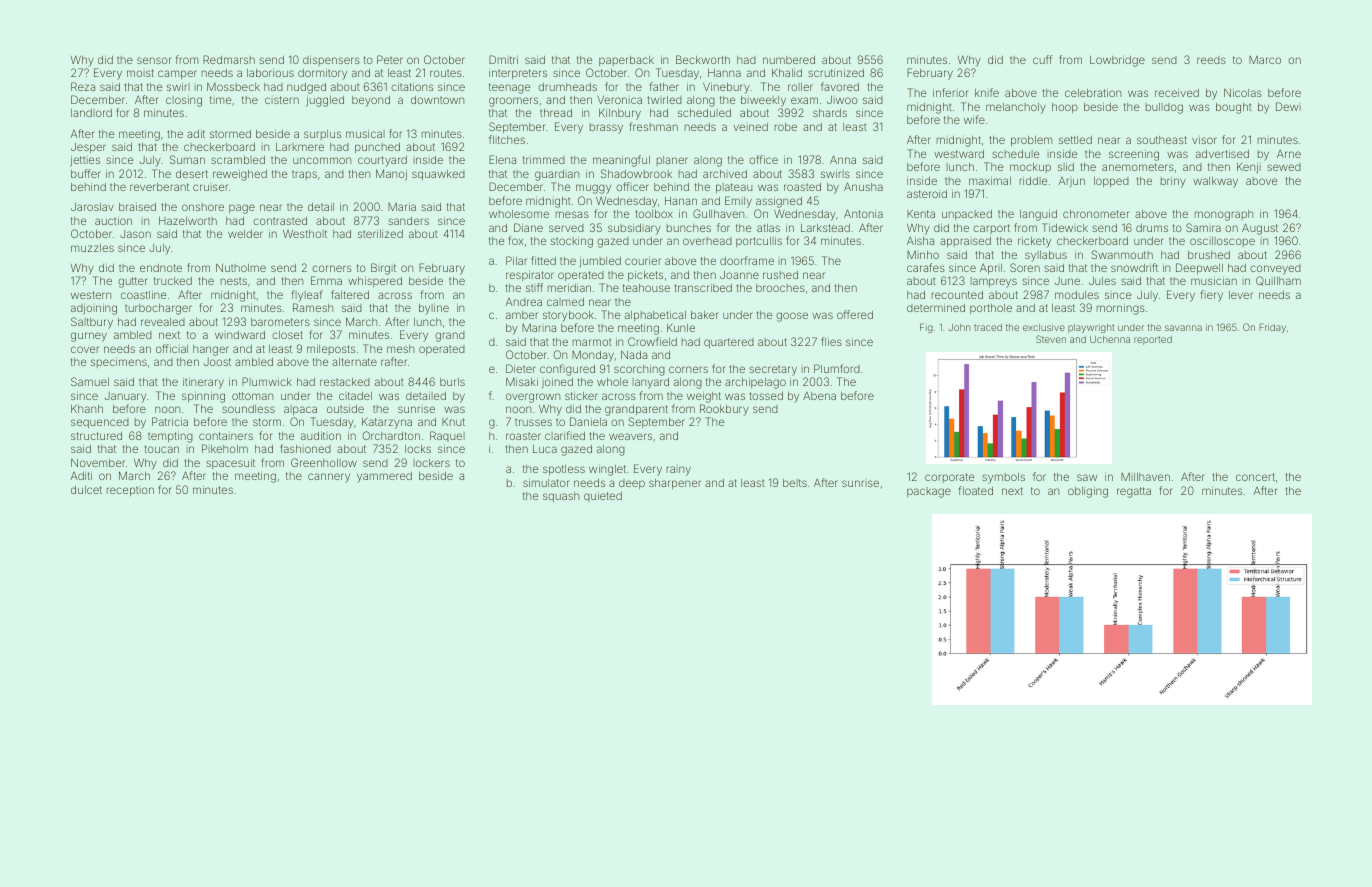 Image resolution: width=1372 pixels, height=887 pixels. Describe the element at coordinates (1215, 182) in the image. I see `walkway` at that location.
